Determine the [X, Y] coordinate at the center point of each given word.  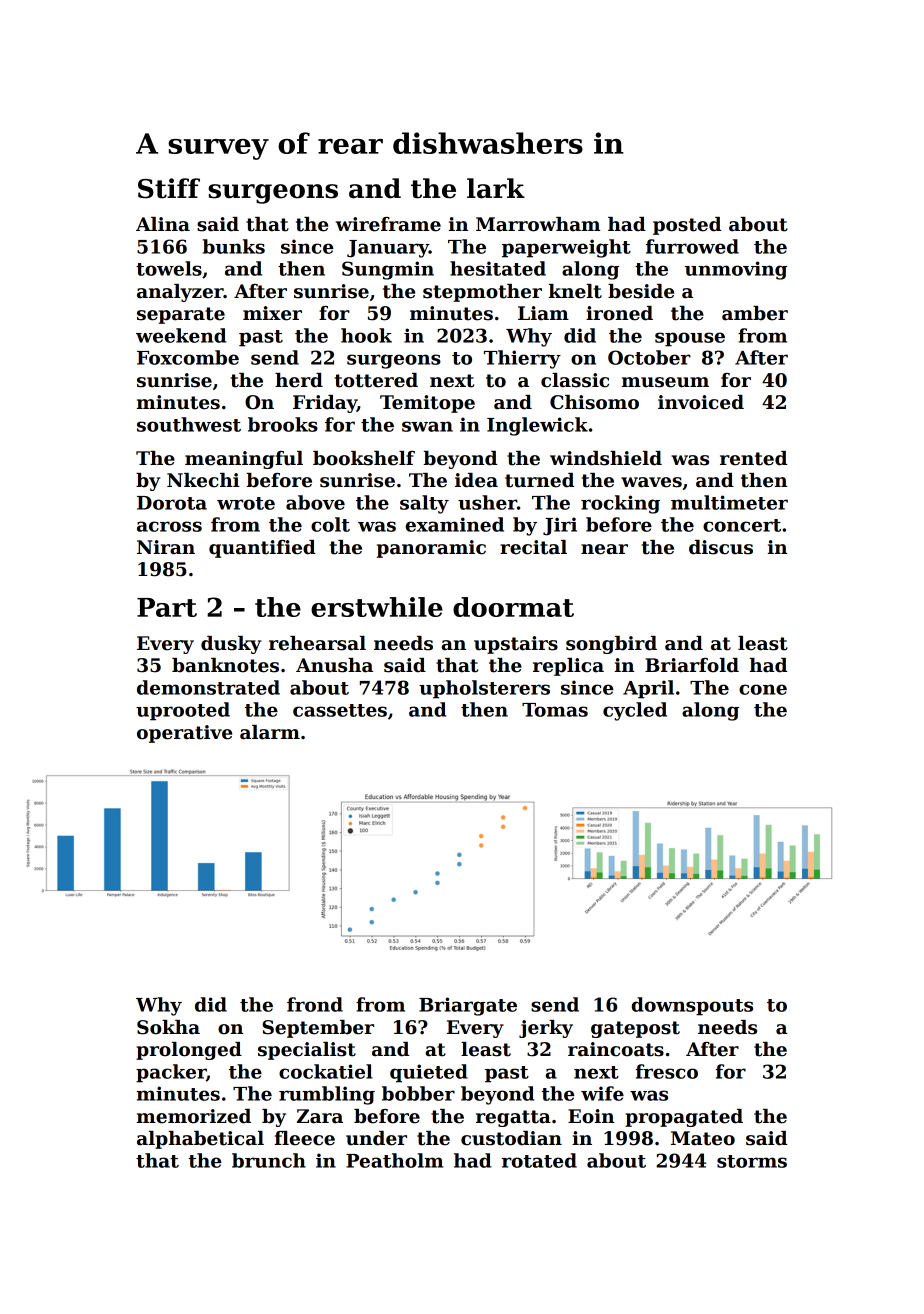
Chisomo [594, 402]
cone [763, 689]
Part [167, 607]
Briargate [468, 1006]
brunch [269, 1160]
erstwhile [377, 607]
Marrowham [538, 224]
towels [169, 268]
